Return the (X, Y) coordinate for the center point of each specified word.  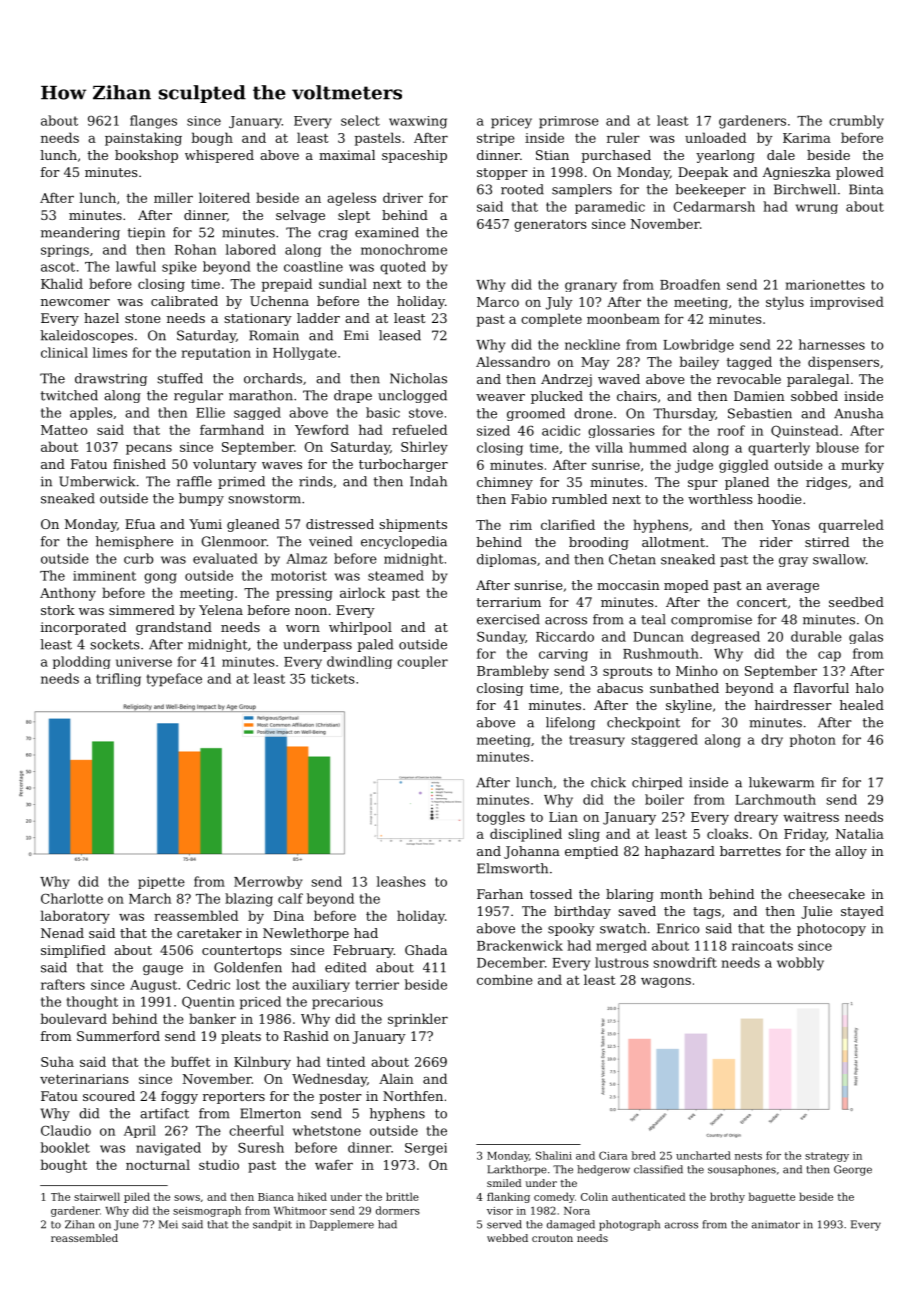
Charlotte (72, 898)
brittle (402, 1196)
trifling (118, 680)
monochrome (404, 249)
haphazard (680, 852)
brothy (727, 1197)
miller (173, 197)
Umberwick (97, 481)
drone (593, 413)
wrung (817, 209)
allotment (673, 542)
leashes (401, 881)
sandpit (272, 1225)
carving (563, 655)
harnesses (832, 344)
